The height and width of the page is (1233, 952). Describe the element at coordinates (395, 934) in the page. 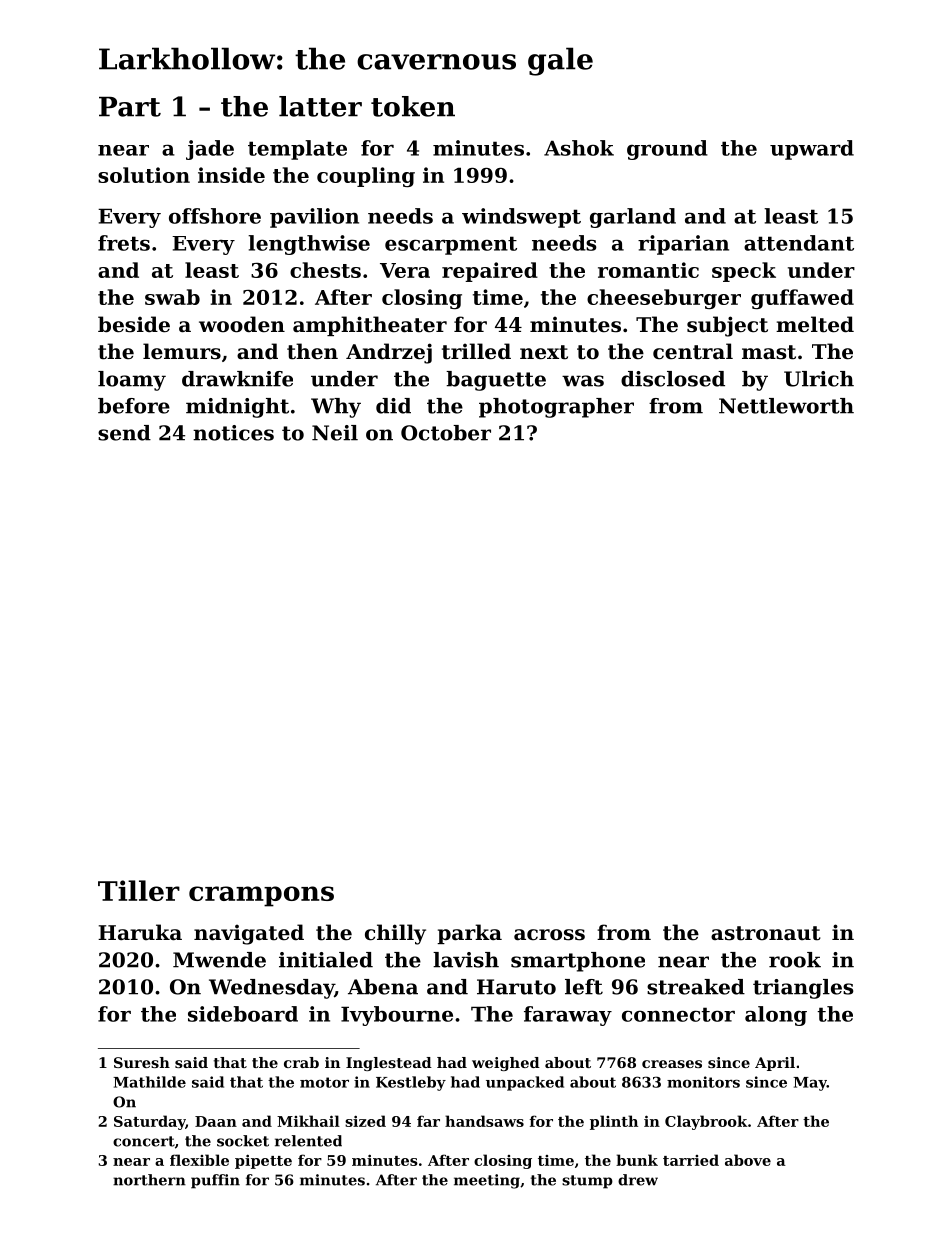

I see `chilly` at that location.
